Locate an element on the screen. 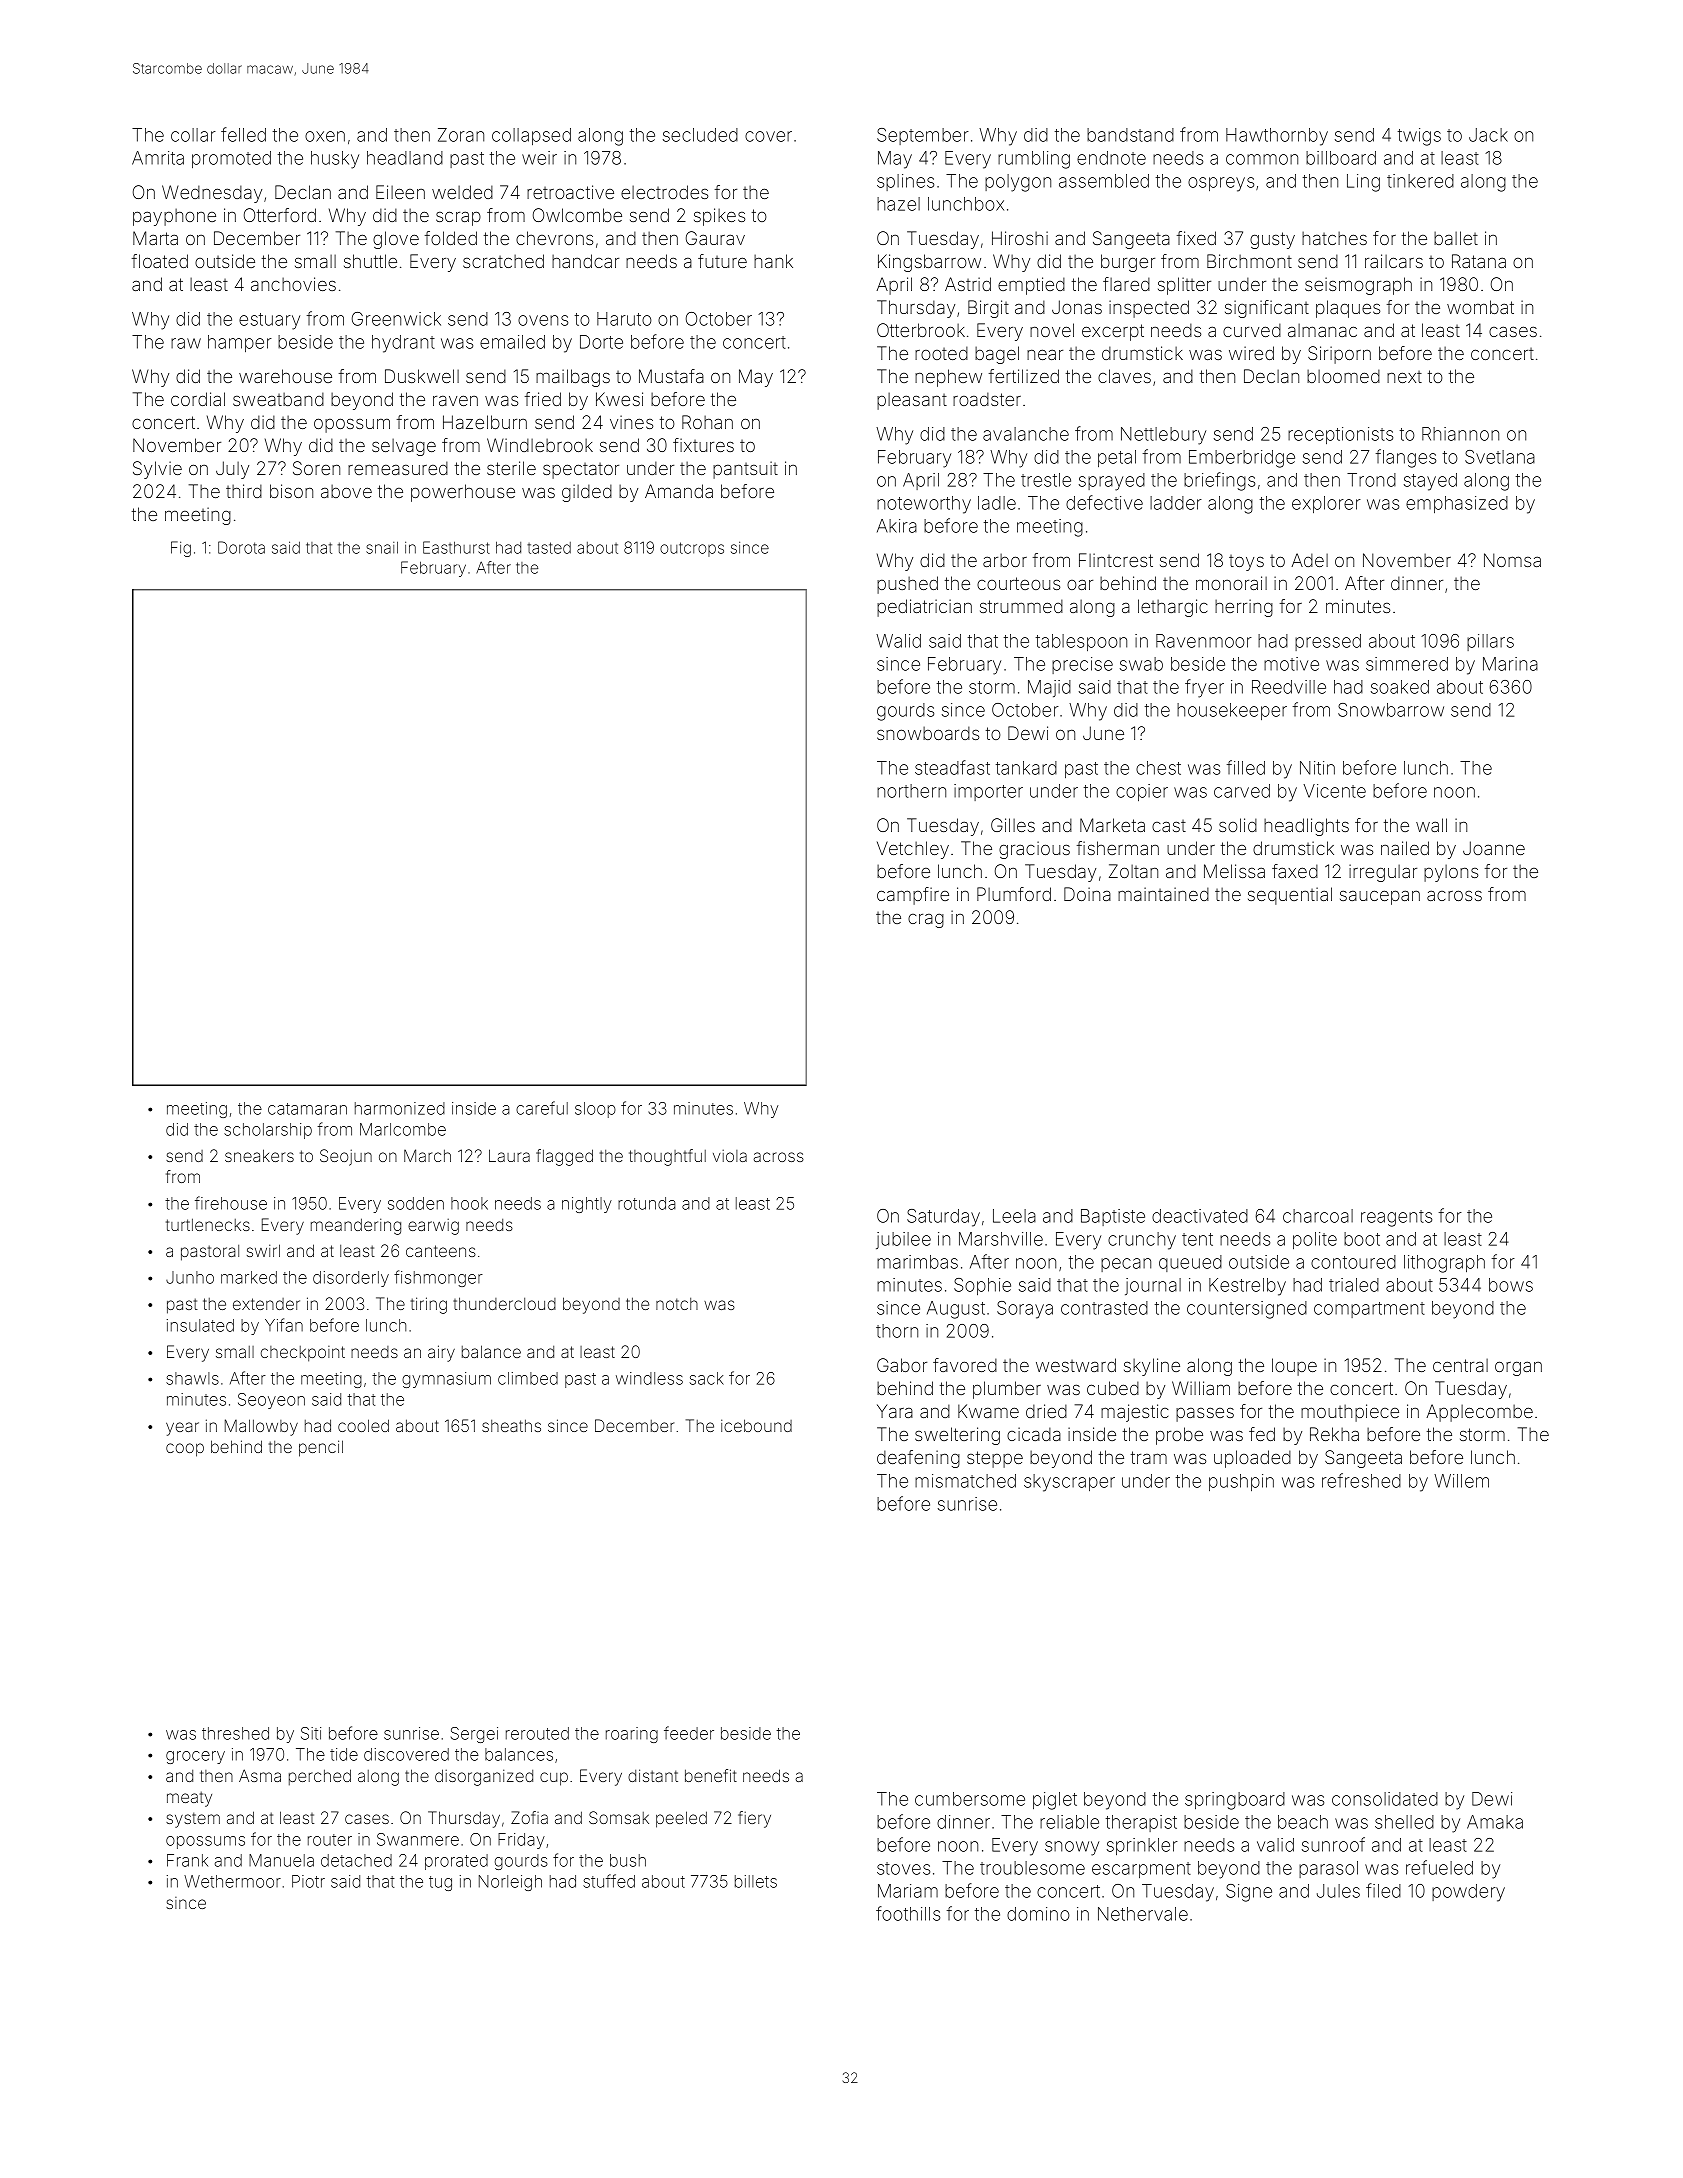 The height and width of the screenshot is (2178, 1683). Fig is located at coordinates (181, 549).
